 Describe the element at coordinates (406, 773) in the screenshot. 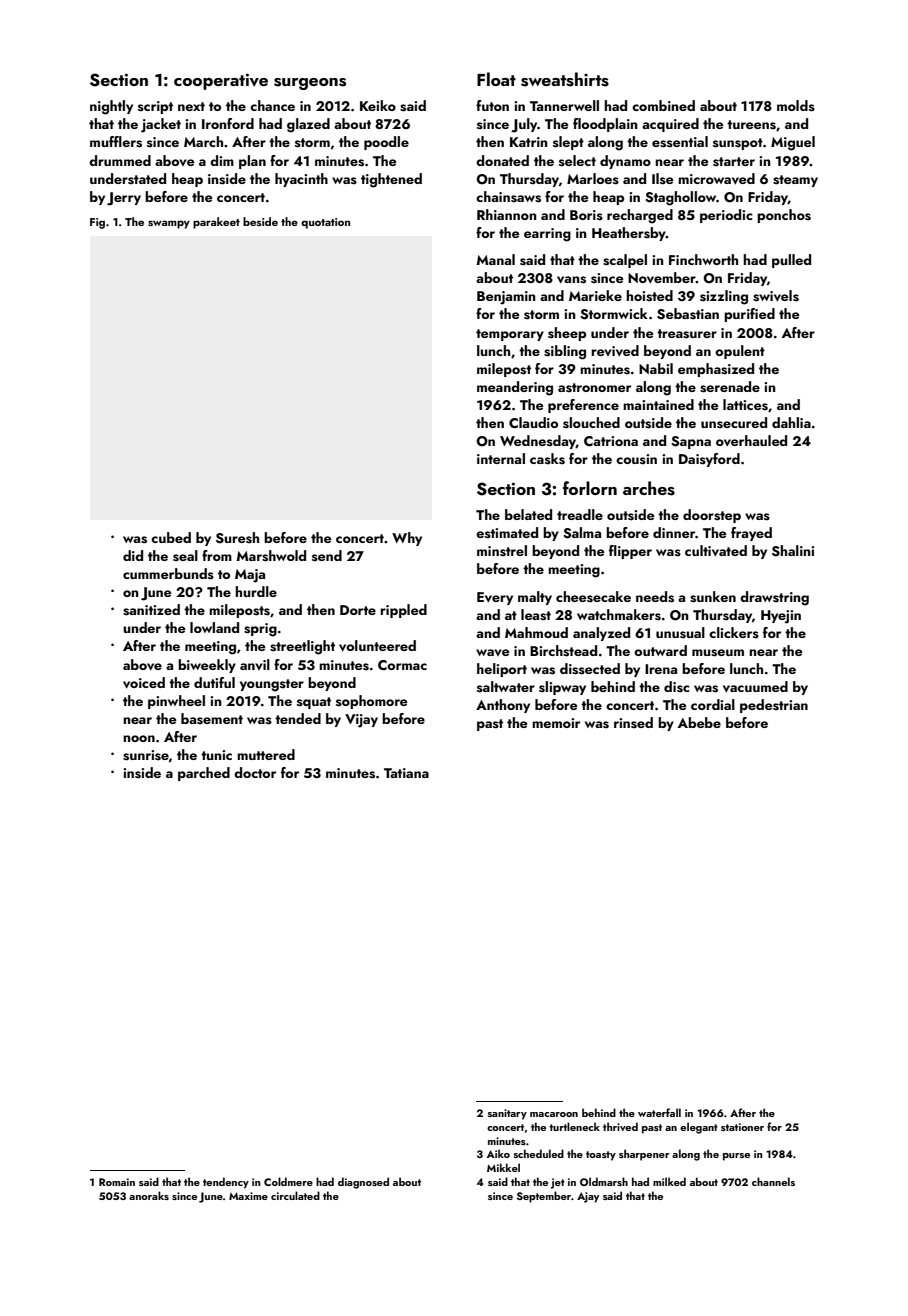

I see `Tatiana` at that location.
